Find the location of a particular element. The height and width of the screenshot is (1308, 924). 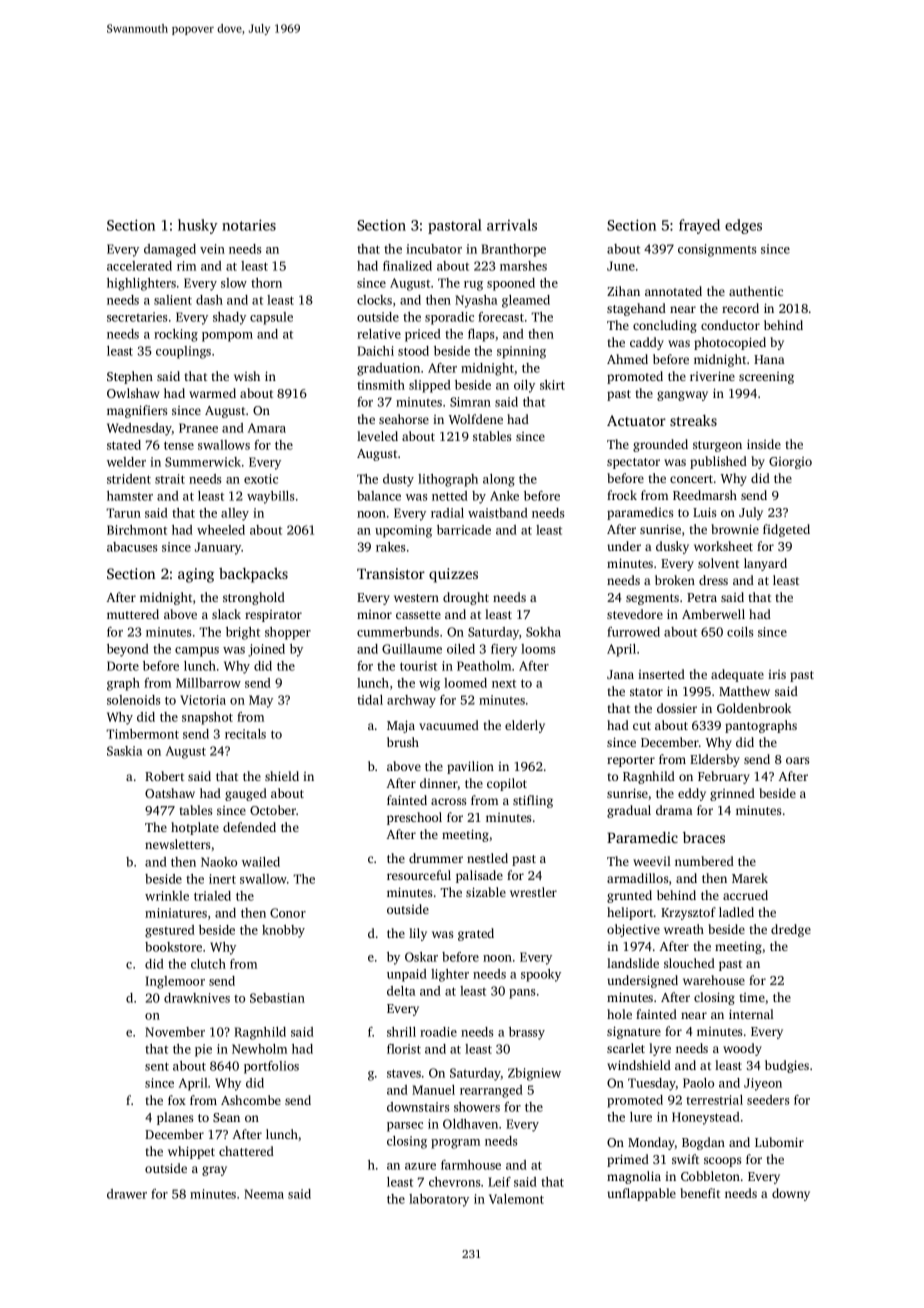

downy is located at coordinates (791, 1194).
